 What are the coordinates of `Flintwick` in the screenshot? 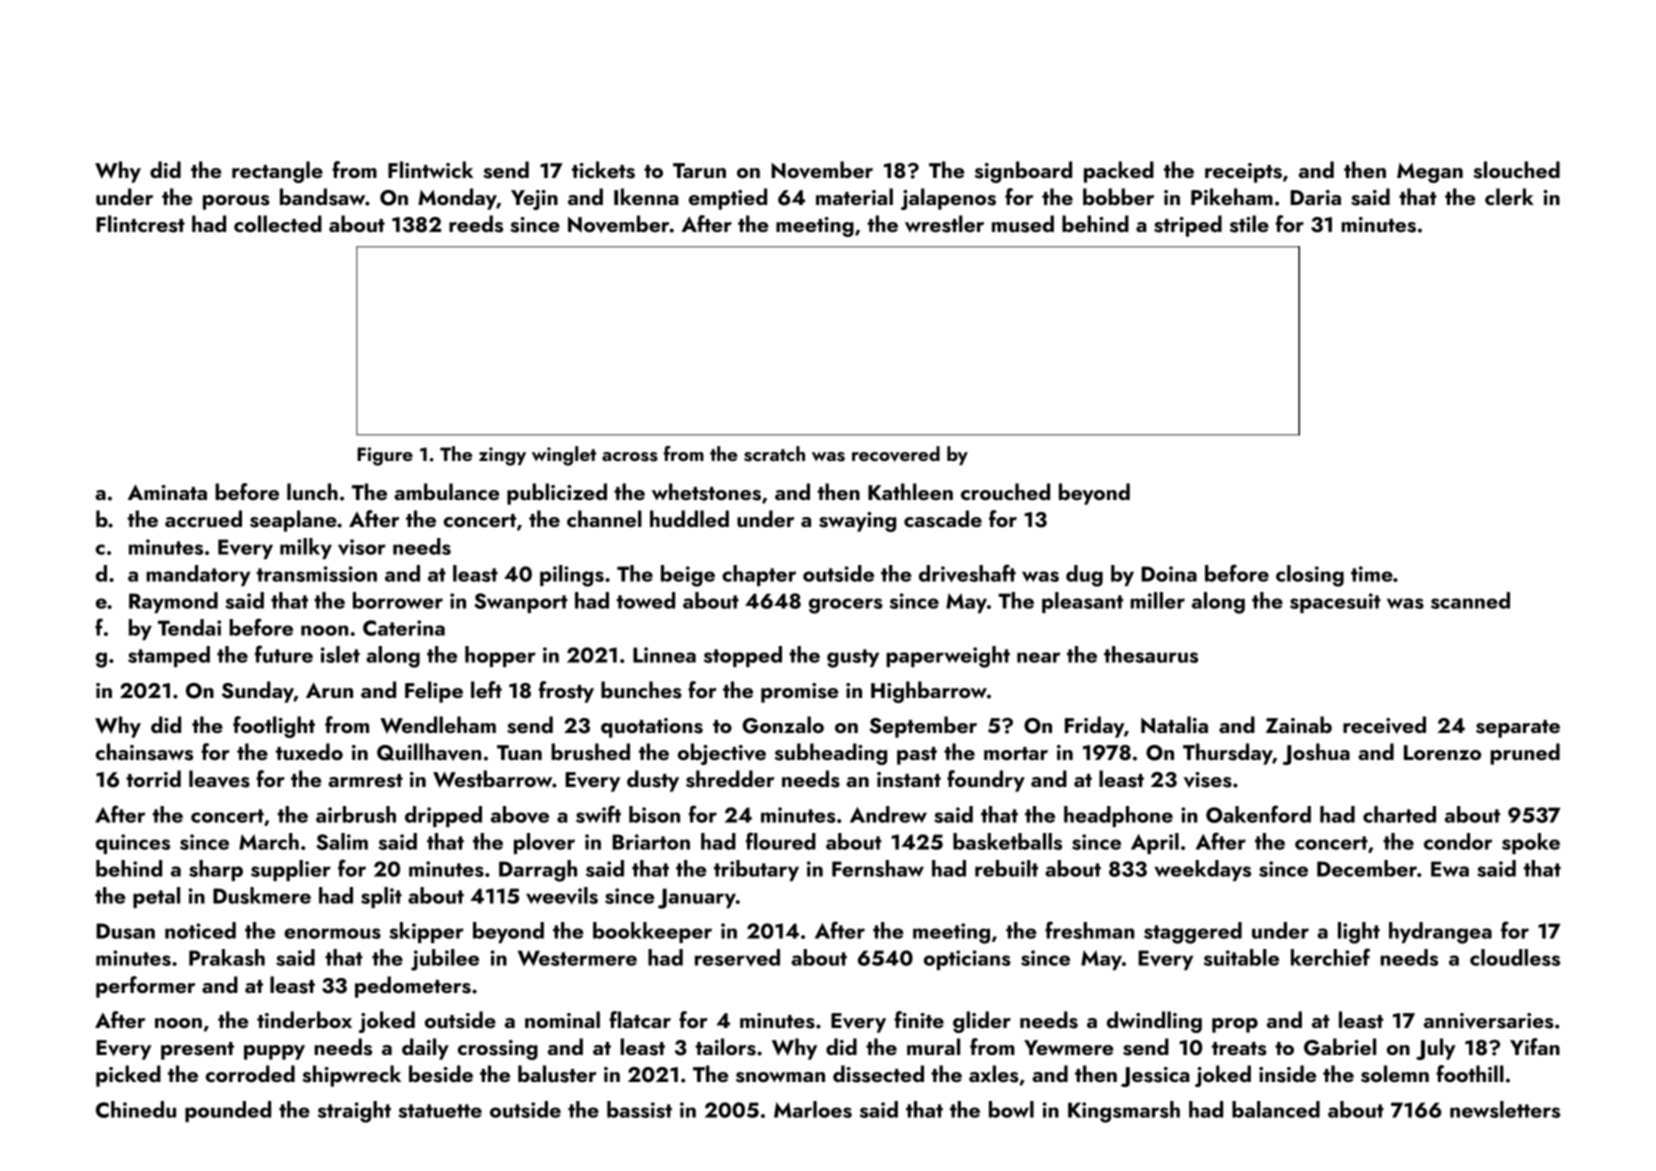 It's located at (430, 169).
